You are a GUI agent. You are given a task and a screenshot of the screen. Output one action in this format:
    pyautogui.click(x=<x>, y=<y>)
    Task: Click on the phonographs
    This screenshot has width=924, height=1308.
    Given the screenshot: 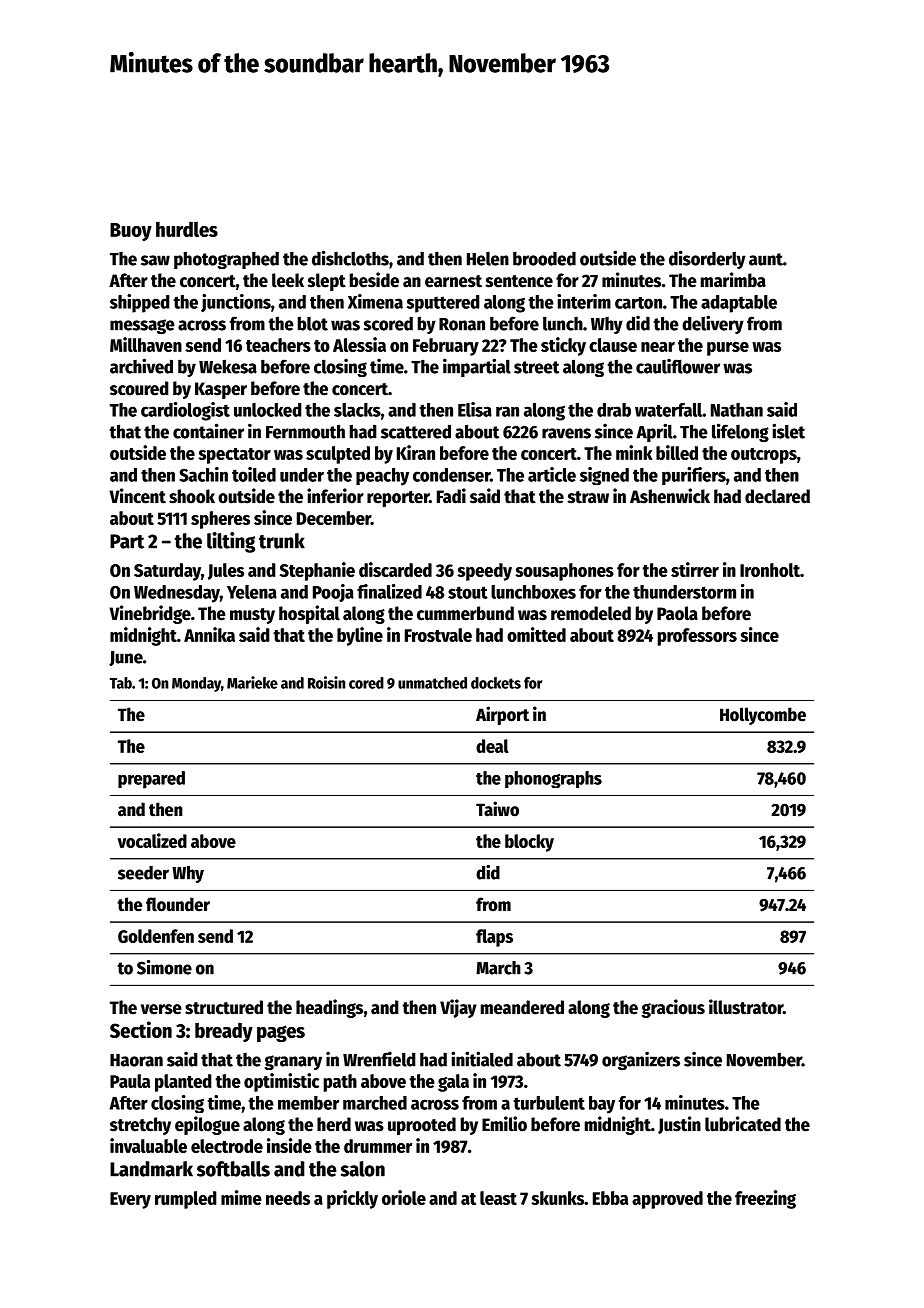 What is the action you would take?
    pyautogui.click(x=553, y=779)
